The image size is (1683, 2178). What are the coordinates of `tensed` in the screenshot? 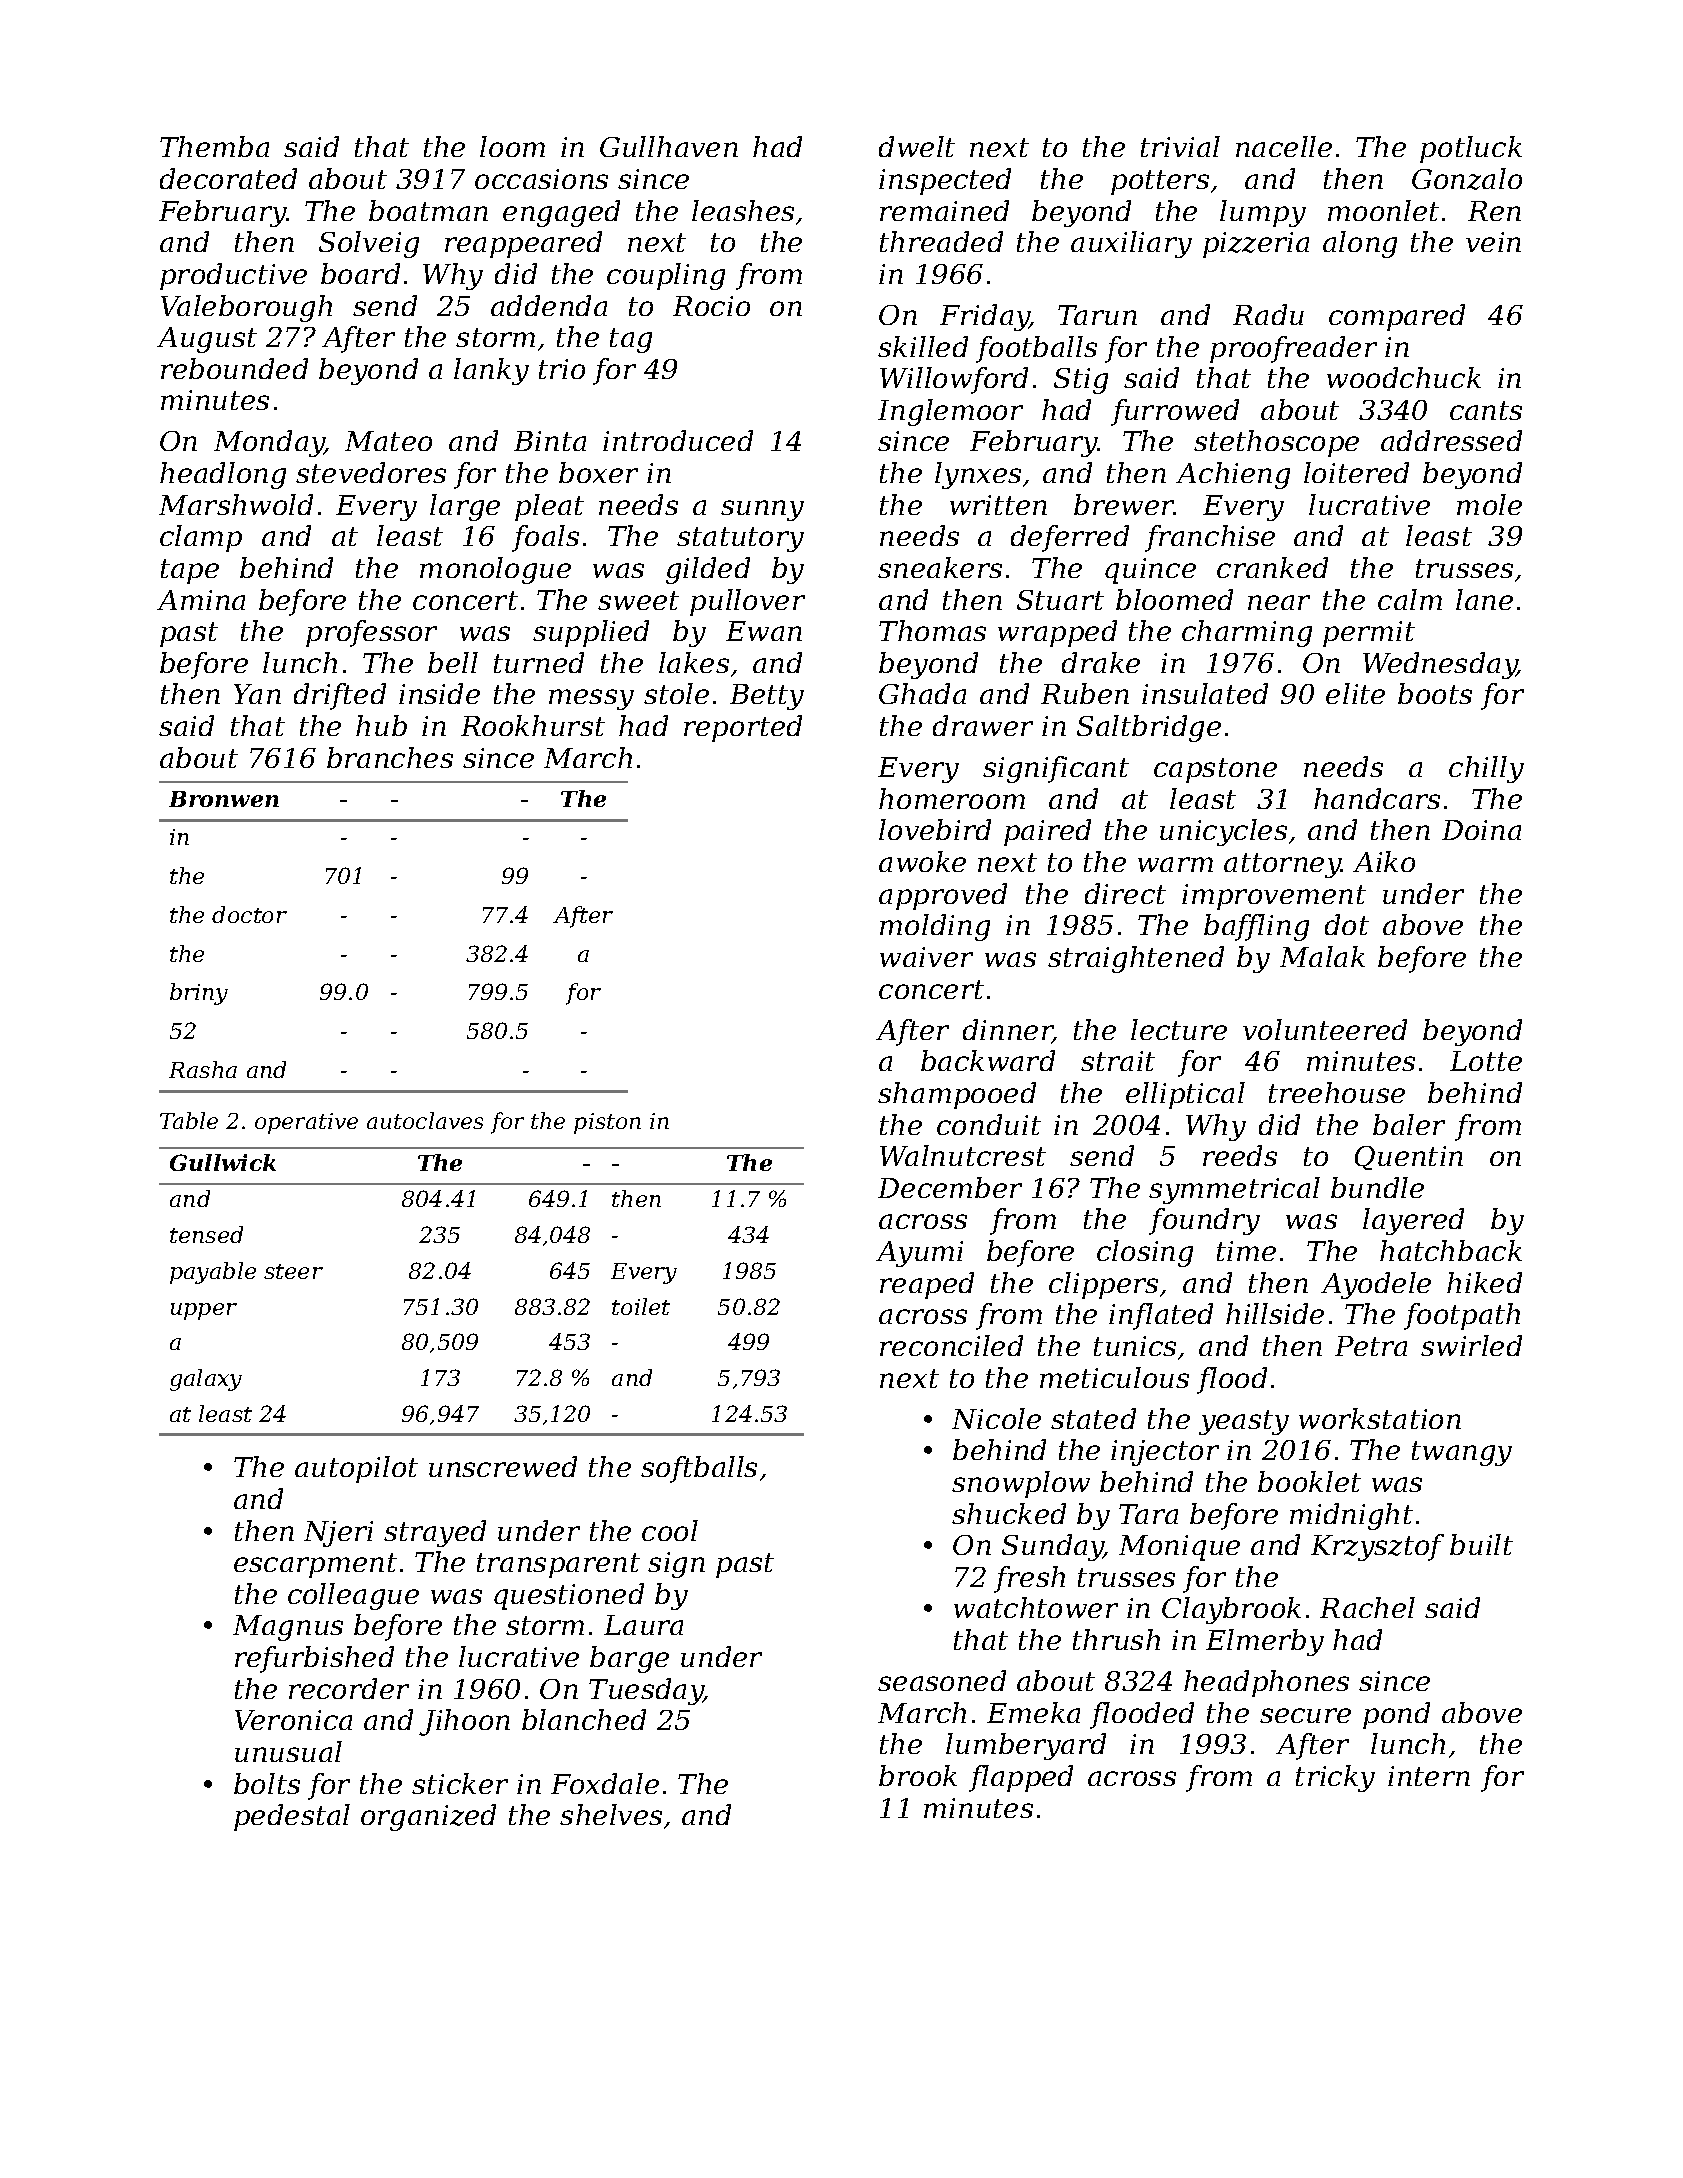 It's located at (206, 1234).
